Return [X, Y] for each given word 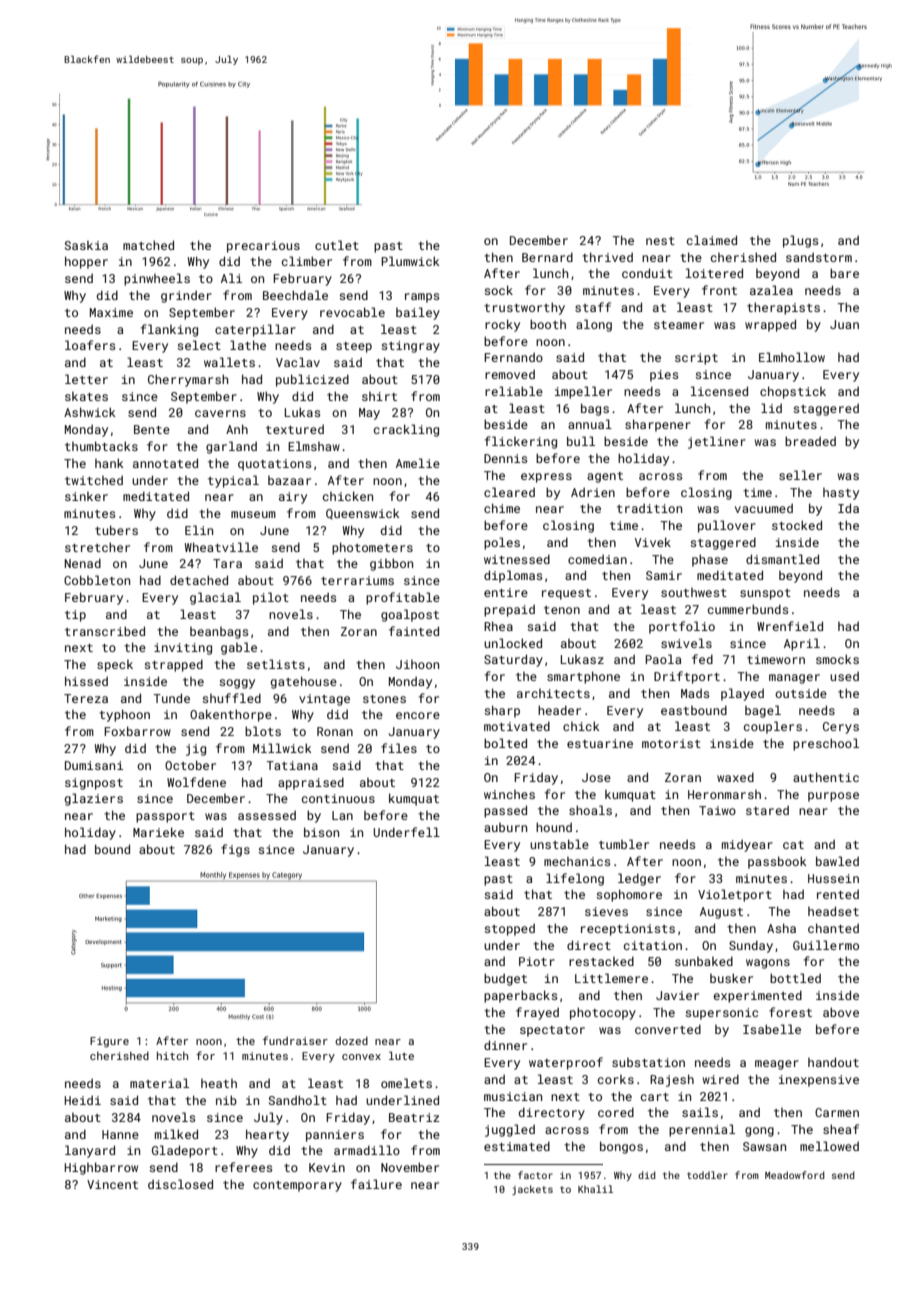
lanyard [90, 1151]
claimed [712, 240]
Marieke [158, 832]
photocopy [603, 1013]
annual [590, 424]
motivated [517, 726]
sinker [86, 496]
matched [148, 245]
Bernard [547, 257]
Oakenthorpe [231, 715]
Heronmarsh [724, 794]
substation [648, 1062]
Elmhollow [792, 357]
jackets [532, 1190]
